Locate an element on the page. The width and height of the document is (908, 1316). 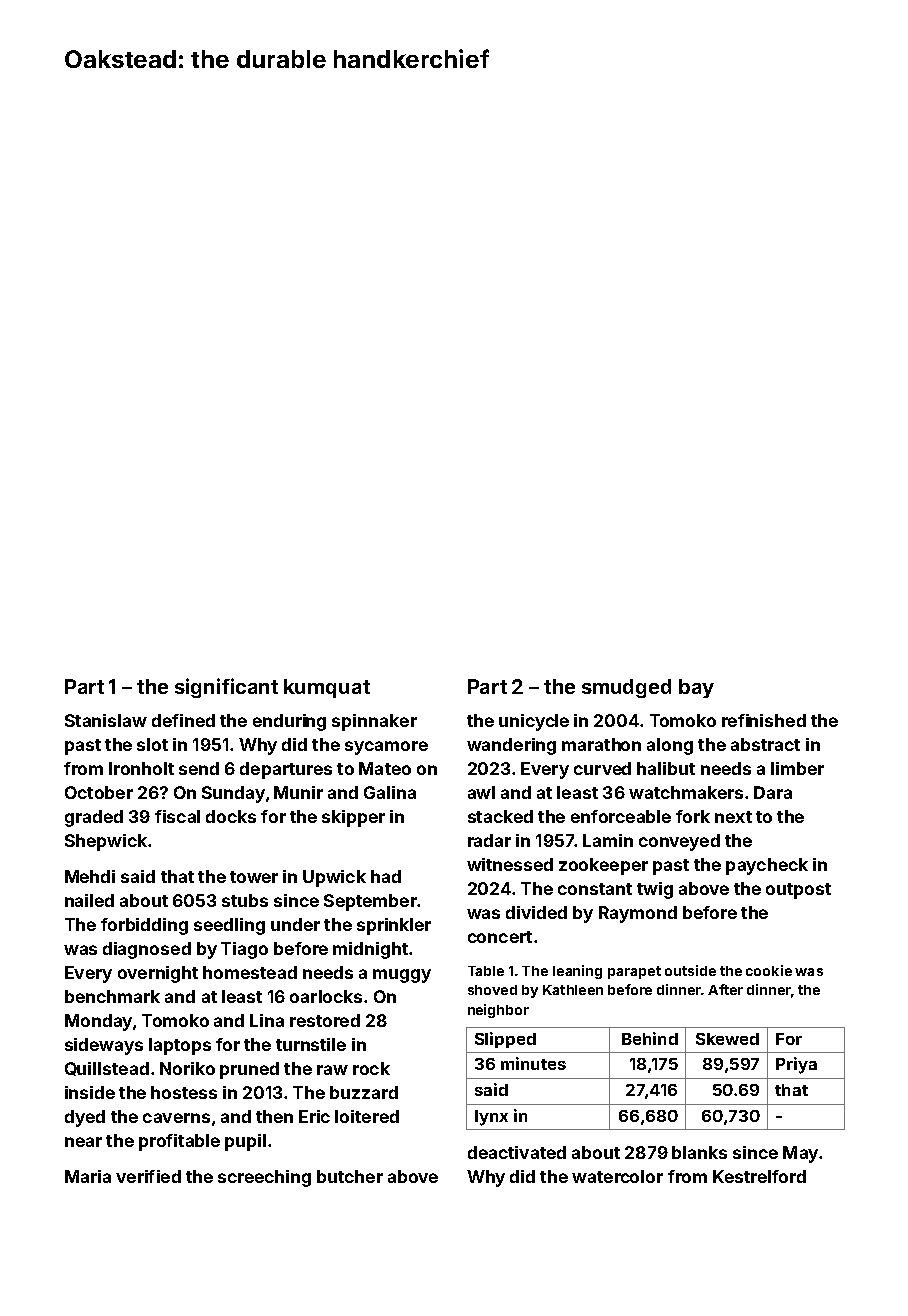
limber is located at coordinates (797, 768).
